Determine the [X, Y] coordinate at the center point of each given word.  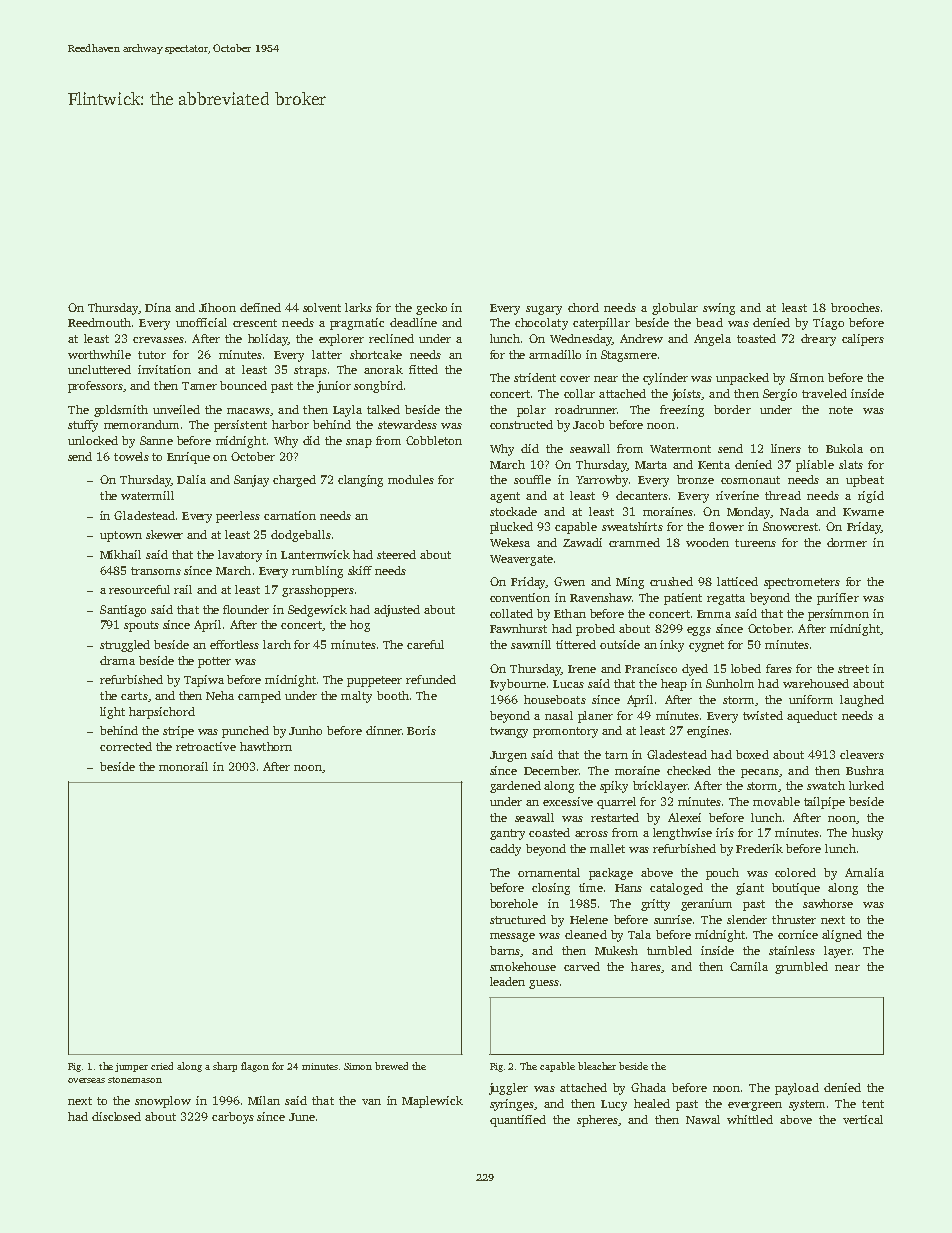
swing [719, 309]
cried [162, 1066]
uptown [121, 536]
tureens [755, 543]
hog [360, 626]
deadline [413, 322]
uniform [811, 699]
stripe [178, 732]
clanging [360, 481]
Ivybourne [518, 685]
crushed [671, 581]
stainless [792, 950]
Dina [158, 307]
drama [117, 660]
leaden [507, 981]
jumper [131, 1067]
